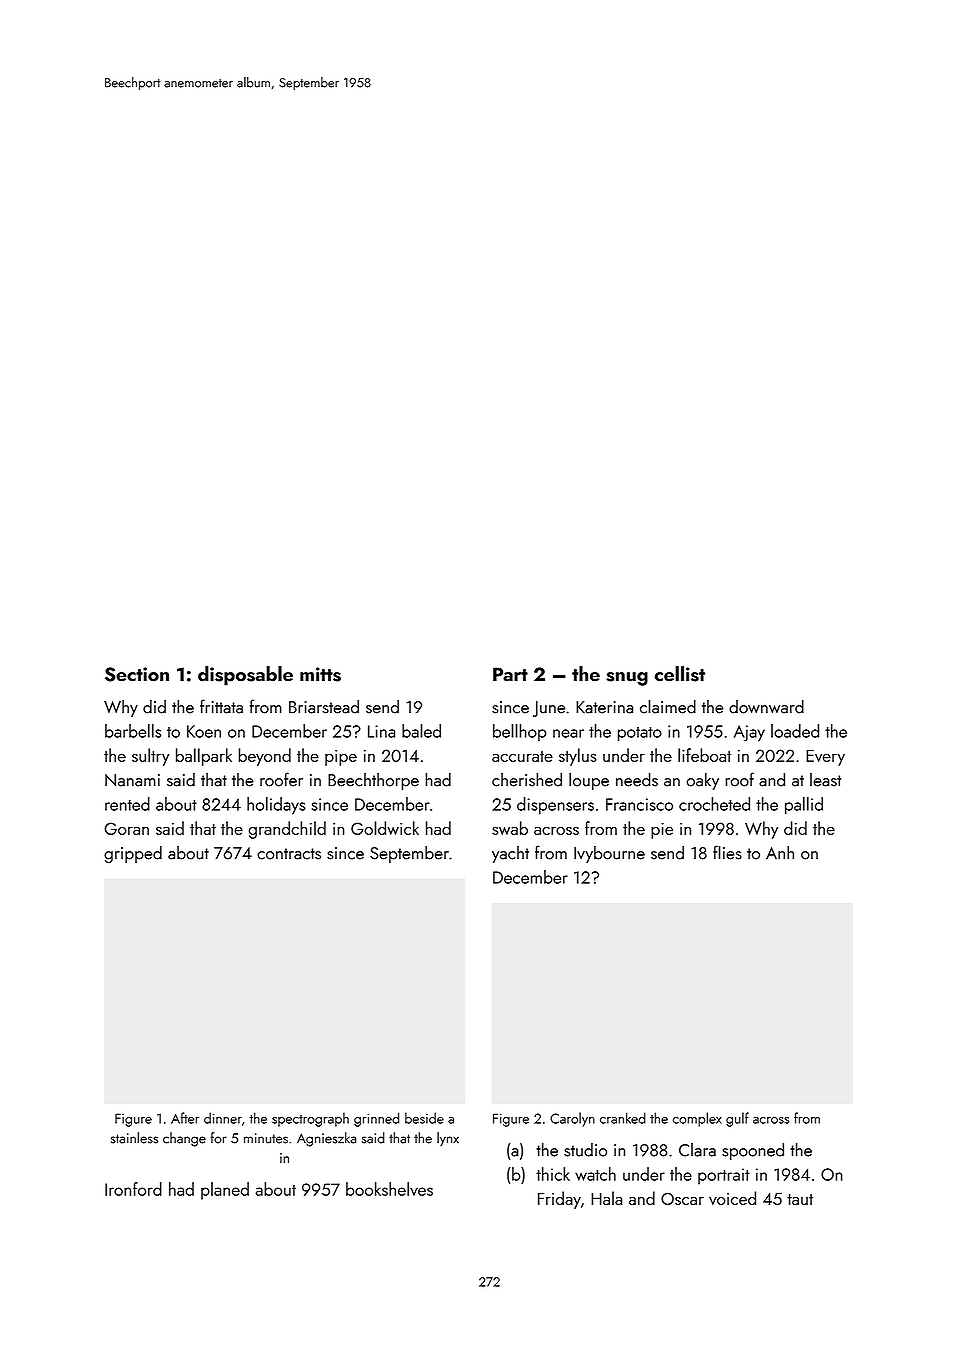 The height and width of the image is (1359, 957). Describe the element at coordinates (133, 1189) in the image. I see `Ironford` at that location.
